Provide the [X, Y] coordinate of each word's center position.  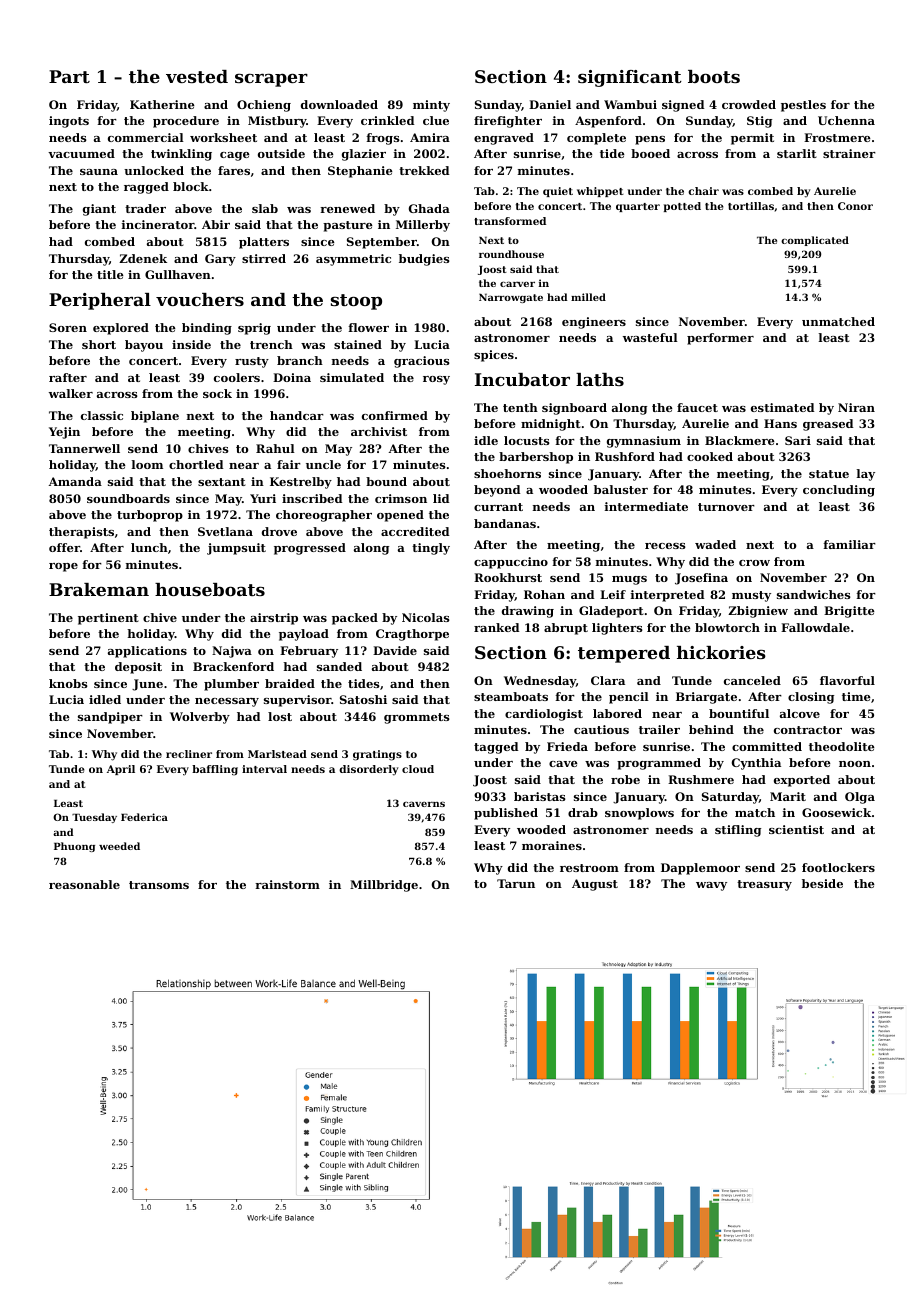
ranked [496, 627]
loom [147, 464]
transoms [159, 885]
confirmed [395, 415]
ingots [69, 122]
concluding [839, 491]
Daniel [550, 104]
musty [751, 596]
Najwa [232, 652]
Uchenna [846, 120]
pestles [803, 106]
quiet [558, 192]
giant [99, 210]
